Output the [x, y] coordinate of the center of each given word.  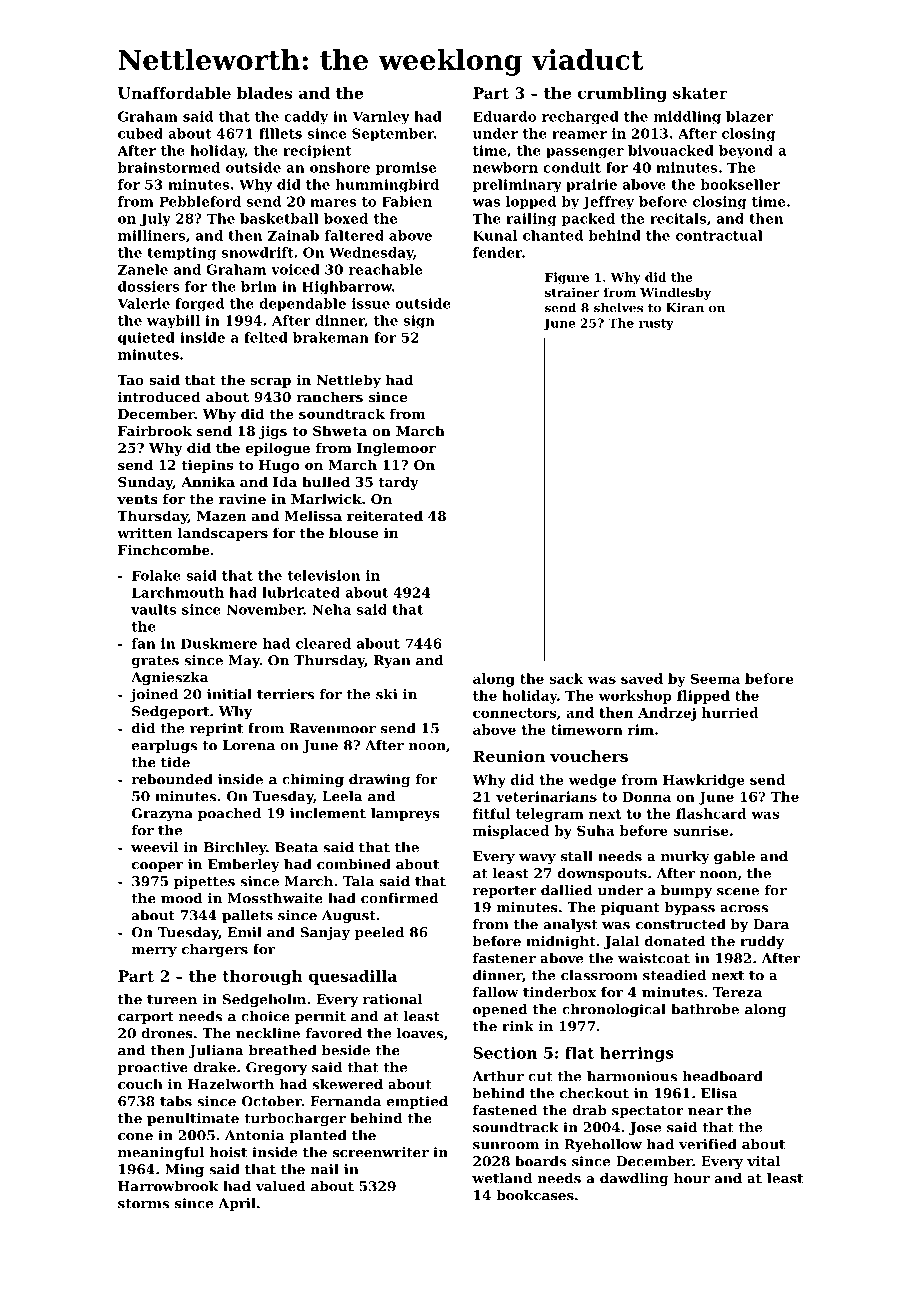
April [237, 1204]
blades [265, 93]
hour [692, 1178]
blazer [749, 116]
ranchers [329, 396]
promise [406, 169]
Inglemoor [396, 449]
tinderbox [559, 992]
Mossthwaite [275, 898]
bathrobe [705, 1009]
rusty [656, 324]
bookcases [535, 1195]
